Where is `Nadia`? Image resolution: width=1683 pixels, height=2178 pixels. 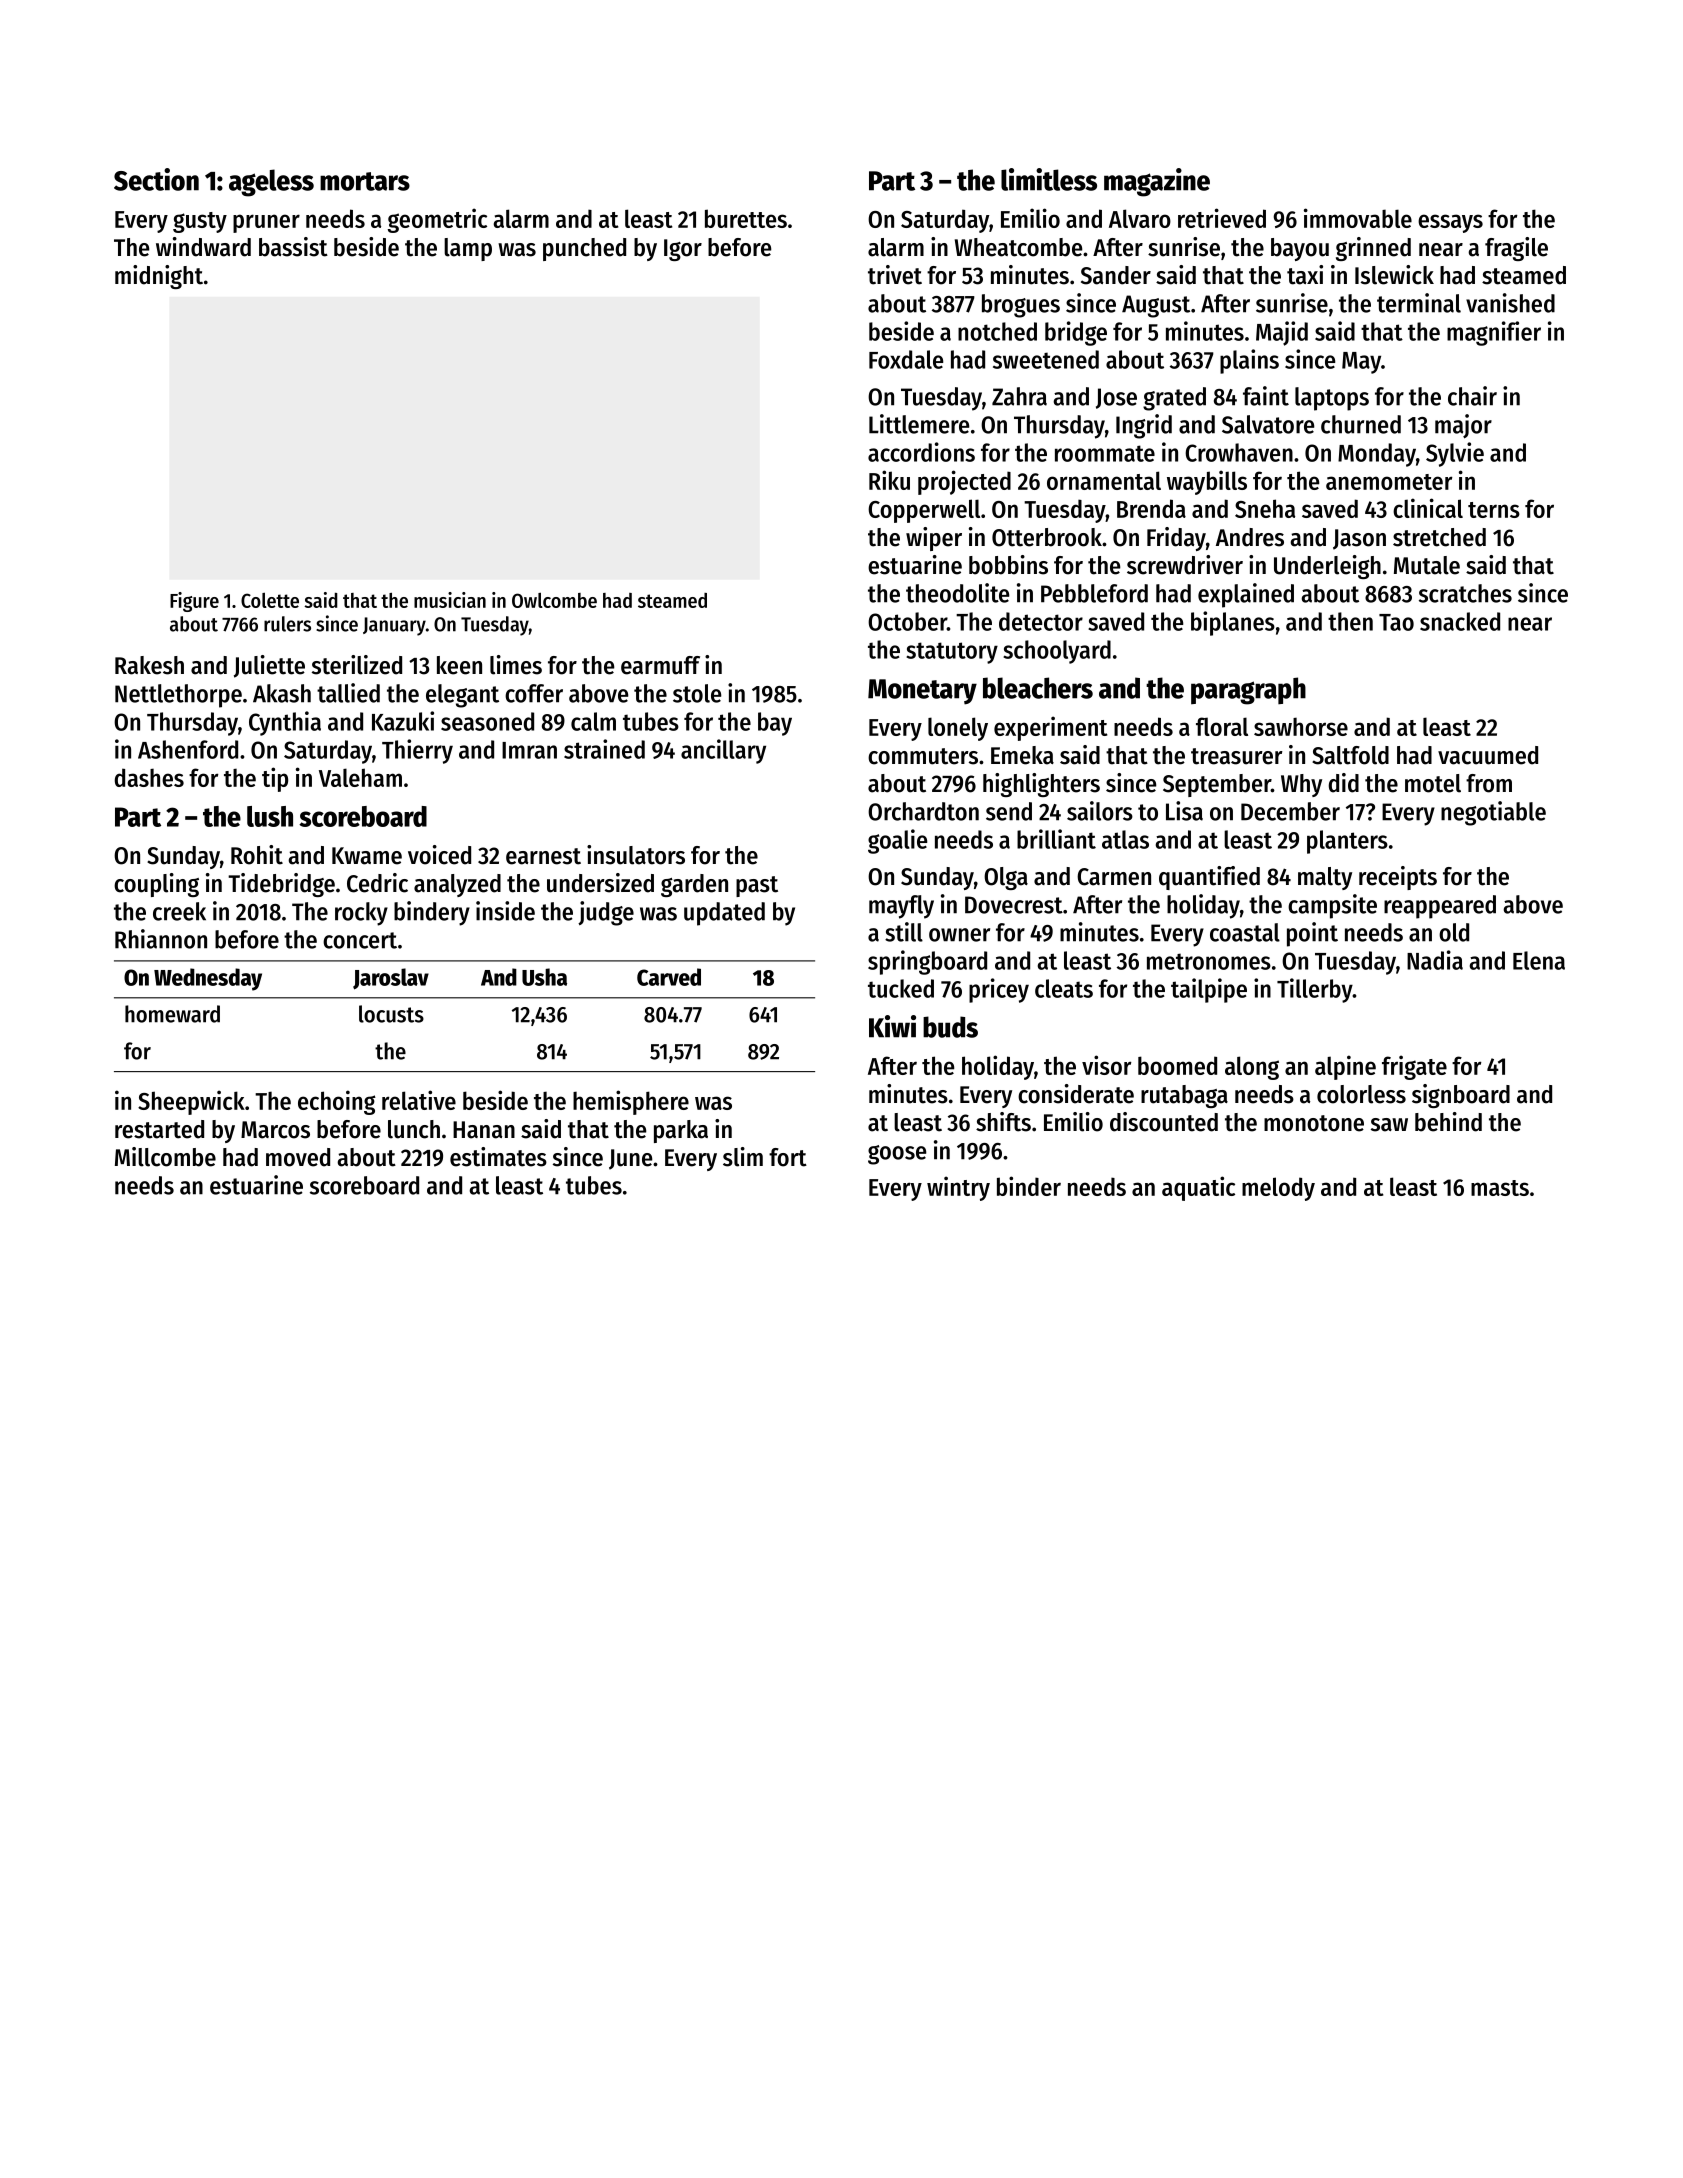
Nadia is located at coordinates (1435, 960).
